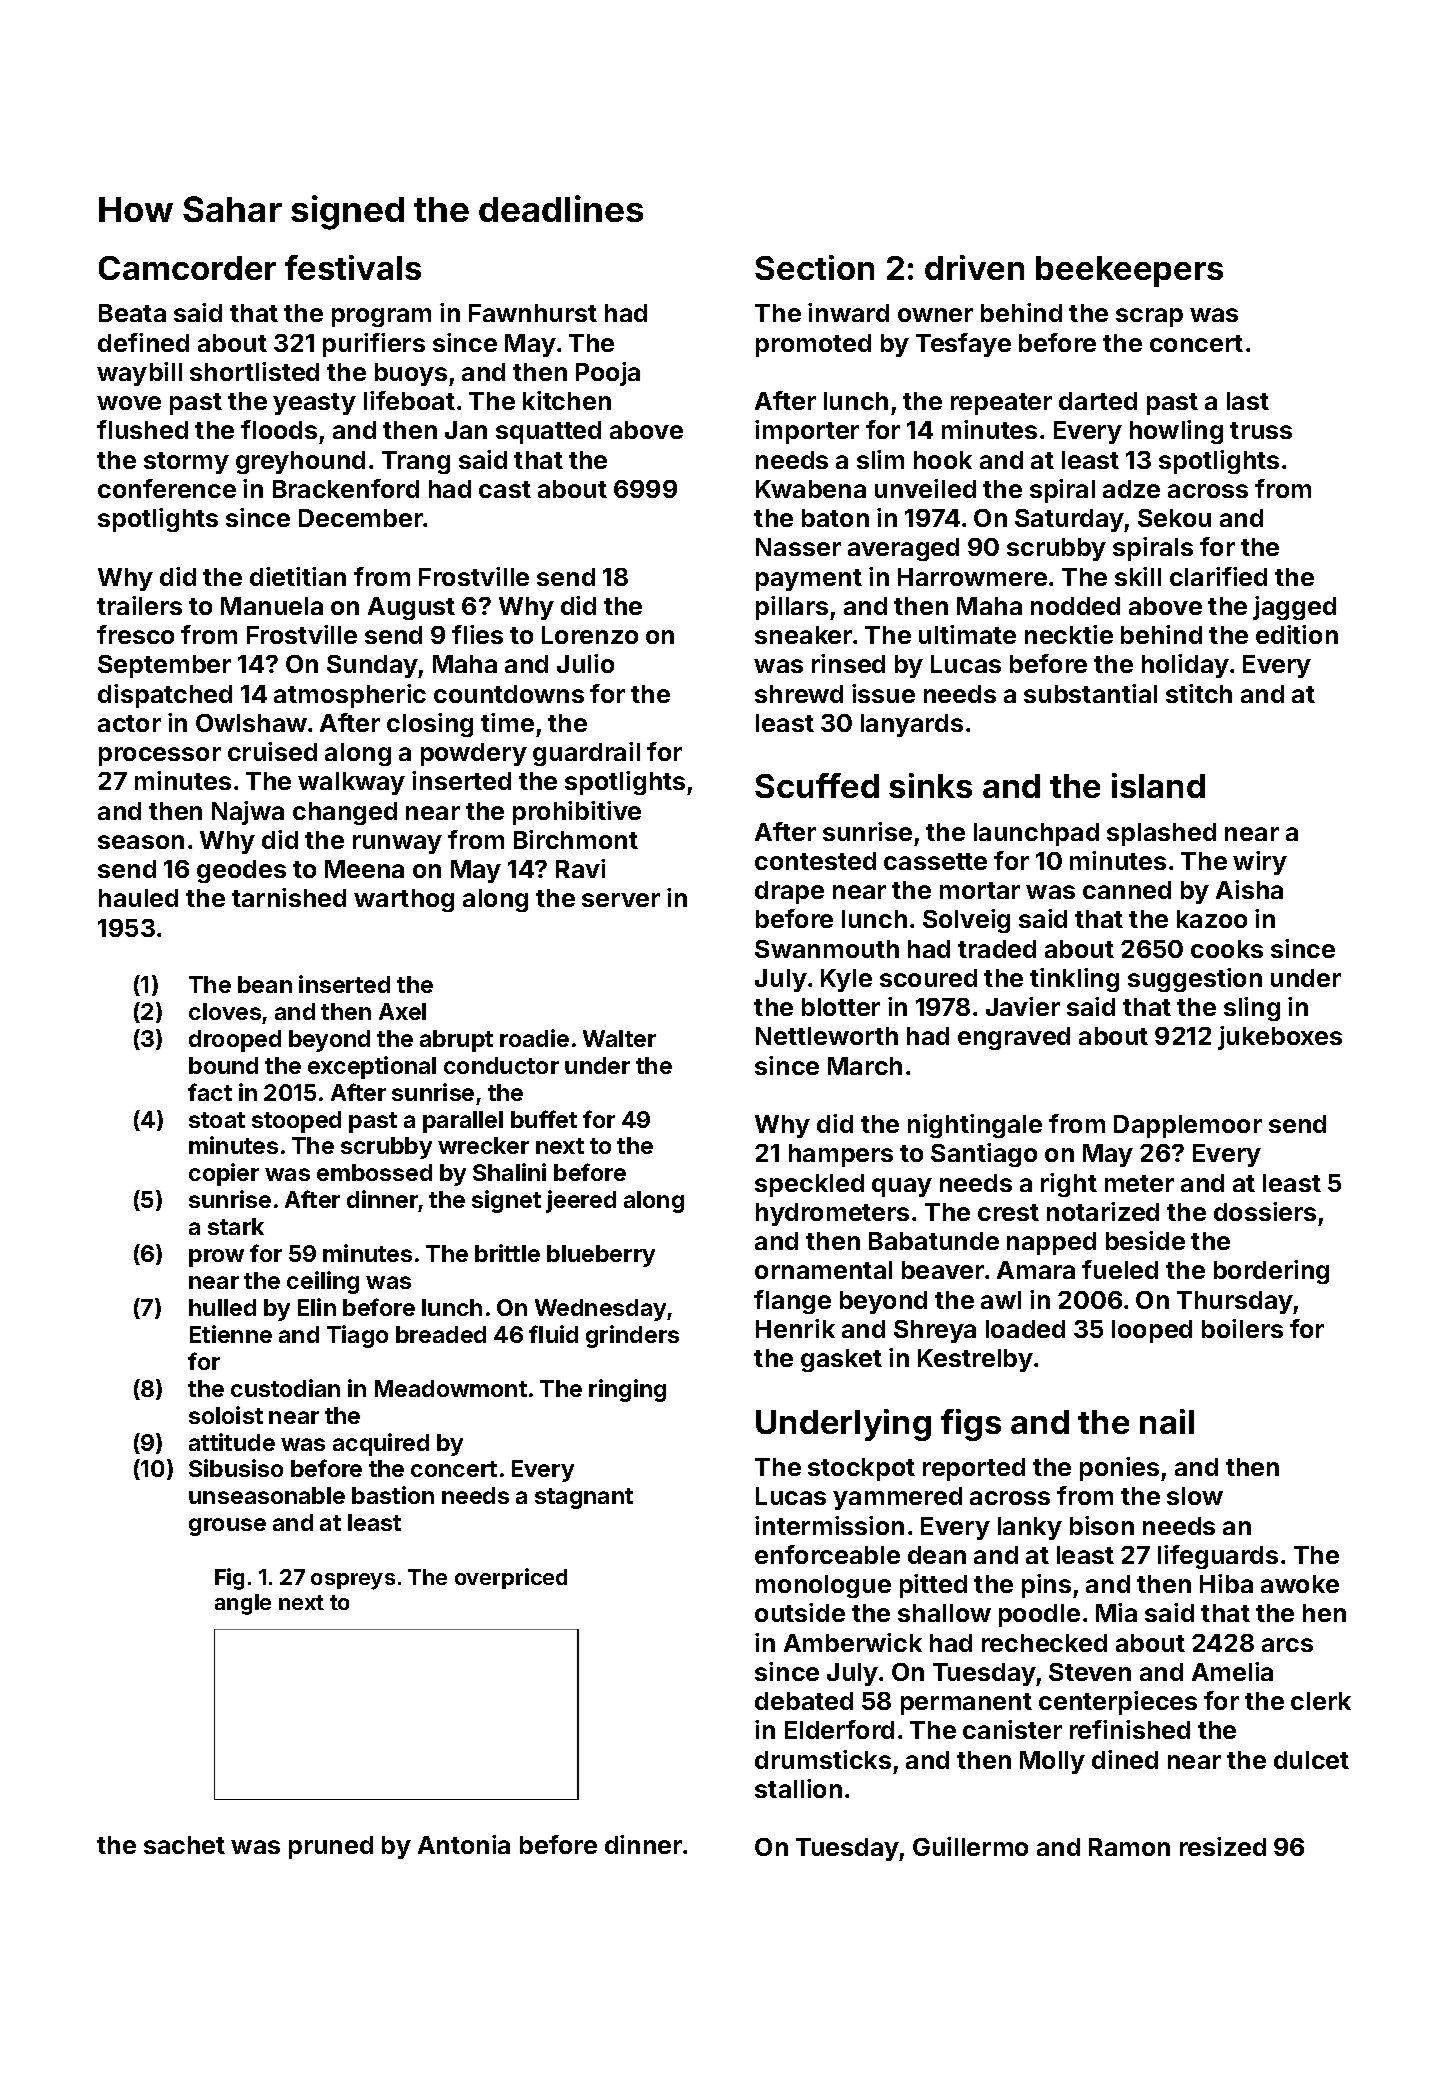 This screenshot has height=2100, width=1450. What do you see at coordinates (243, 1604) in the screenshot?
I see `angle` at bounding box center [243, 1604].
